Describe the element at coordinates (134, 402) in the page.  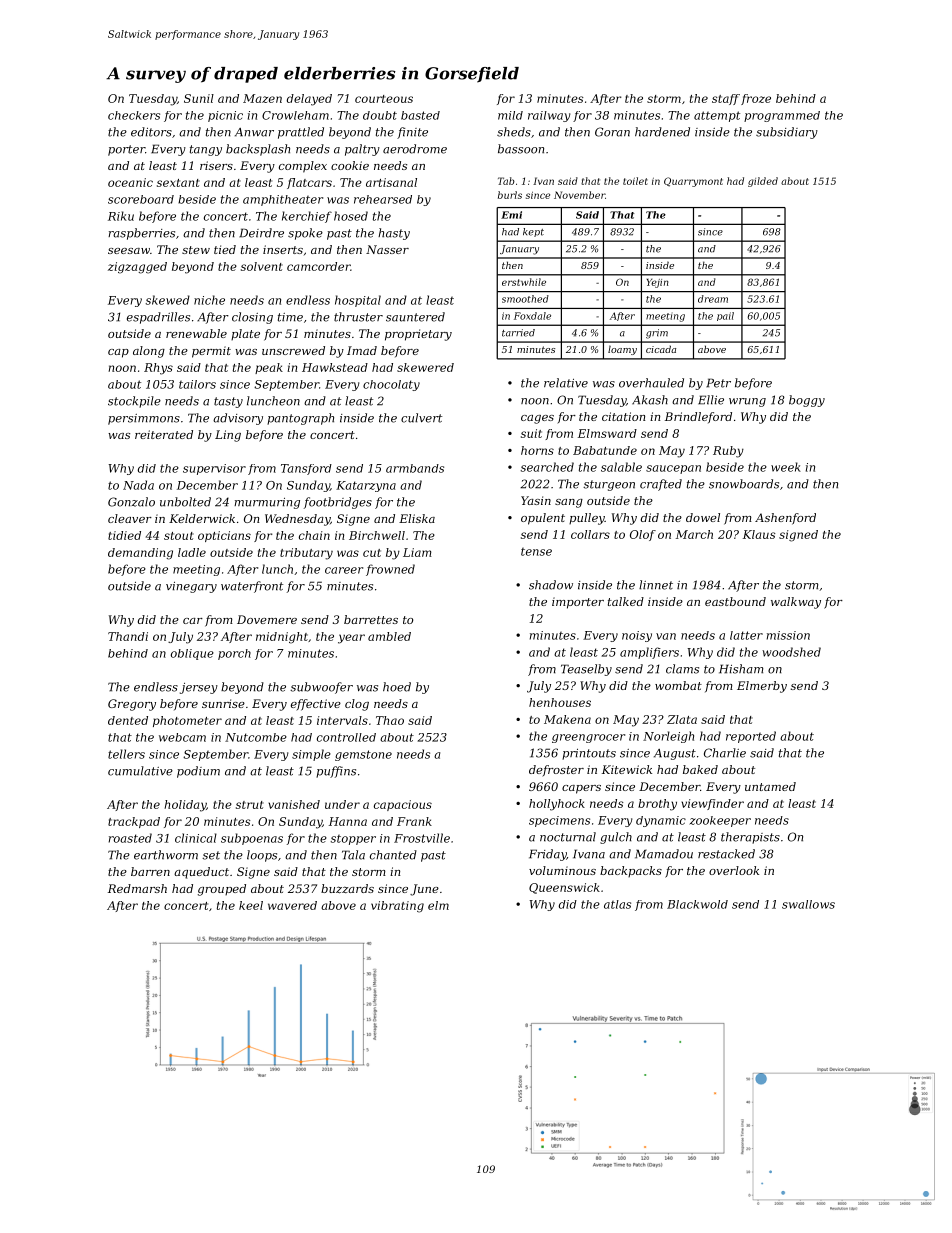
I see `stockpile` at that location.
